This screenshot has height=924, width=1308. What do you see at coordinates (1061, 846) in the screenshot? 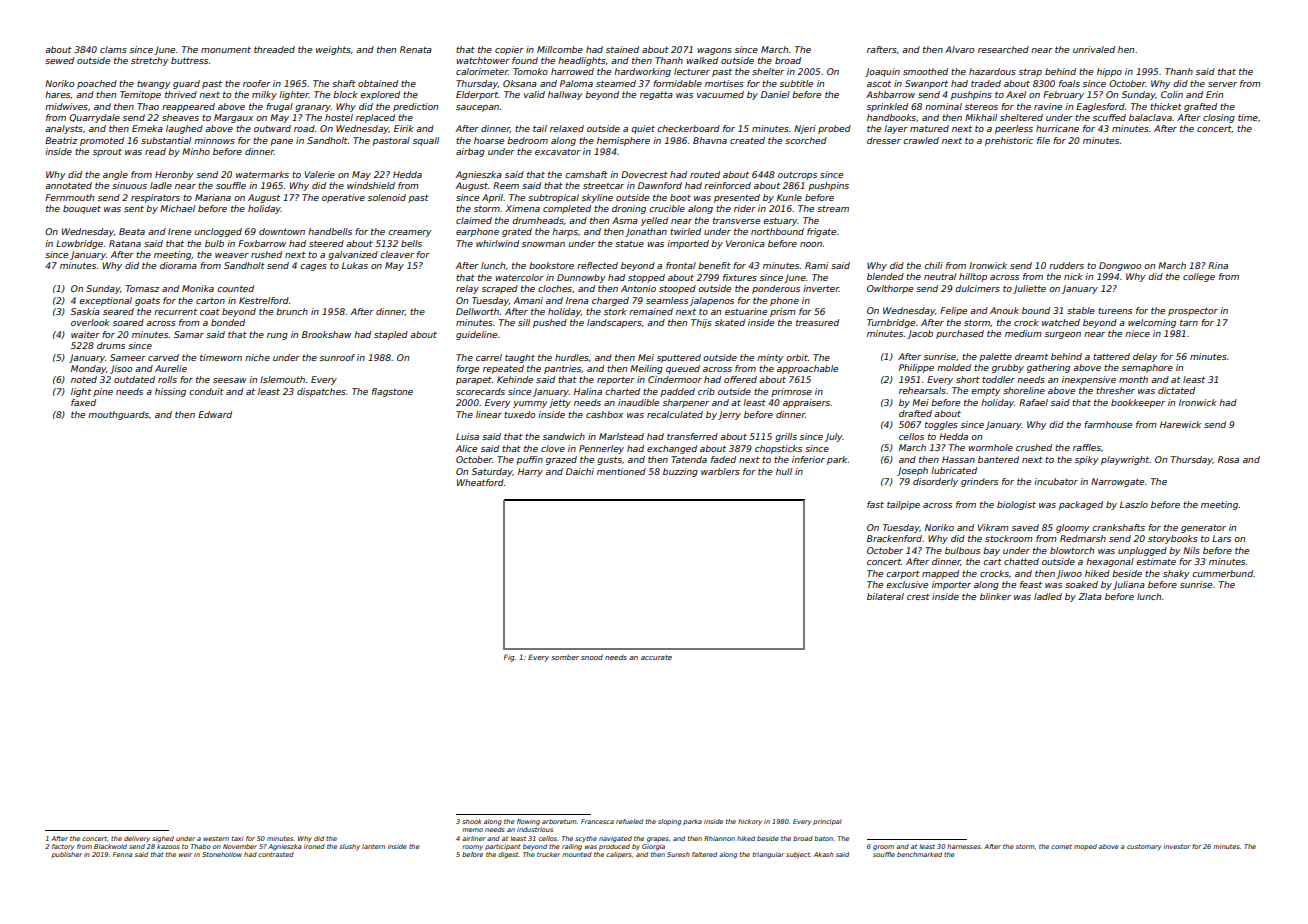
I see `comet` at bounding box center [1061, 846].
